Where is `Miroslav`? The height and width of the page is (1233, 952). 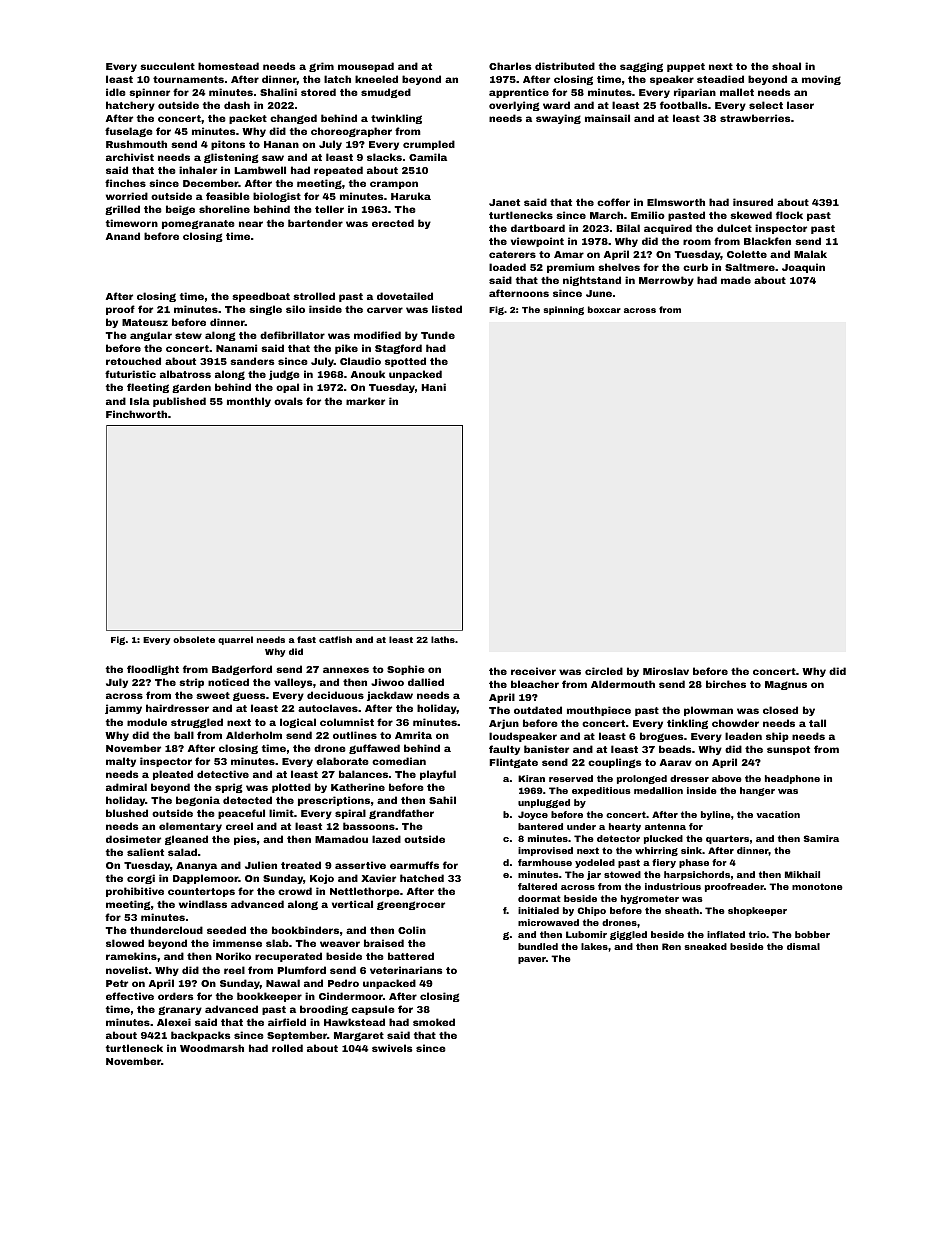
Miroslav is located at coordinates (666, 671).
